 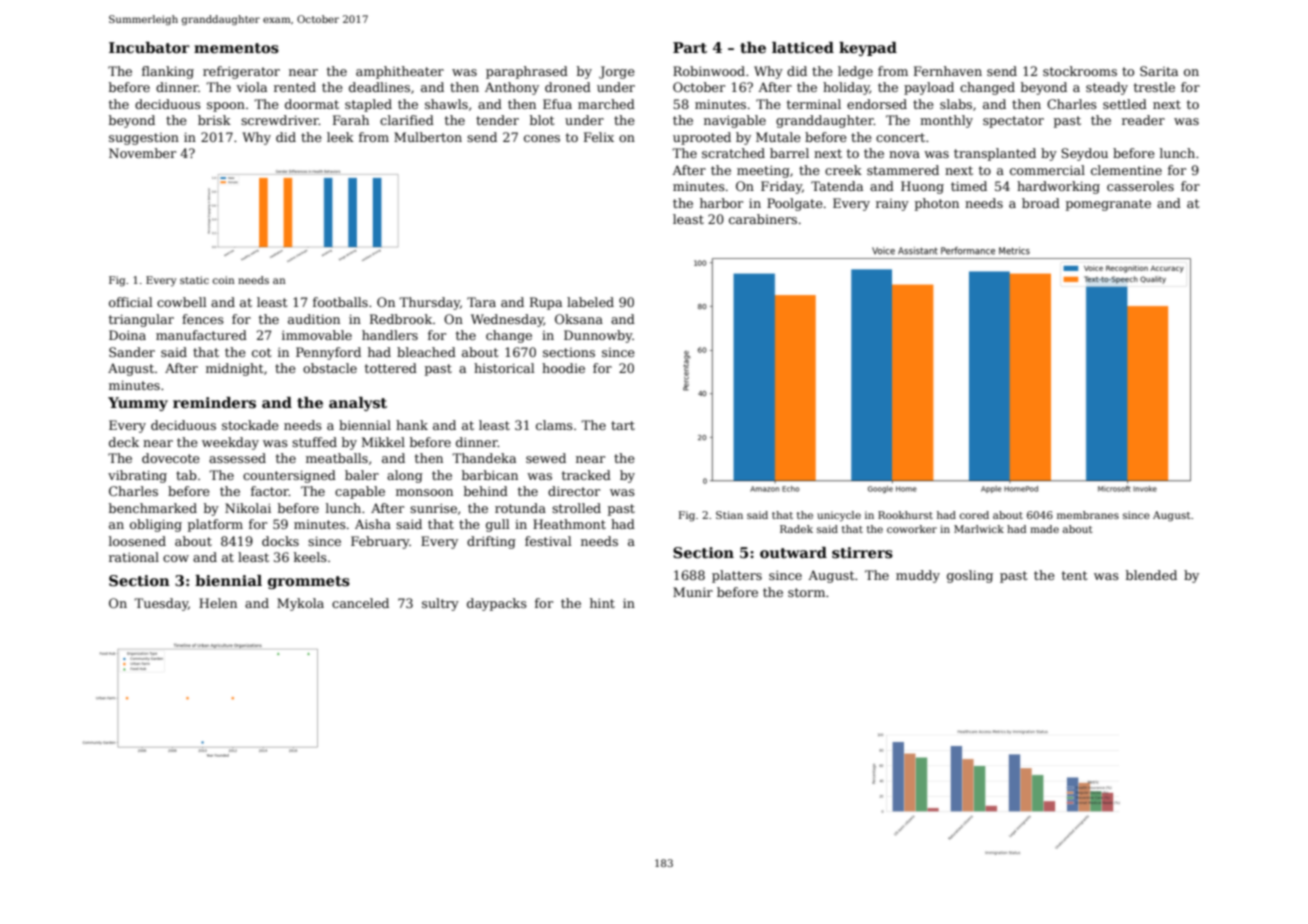 I want to click on analyst, so click(x=358, y=404).
